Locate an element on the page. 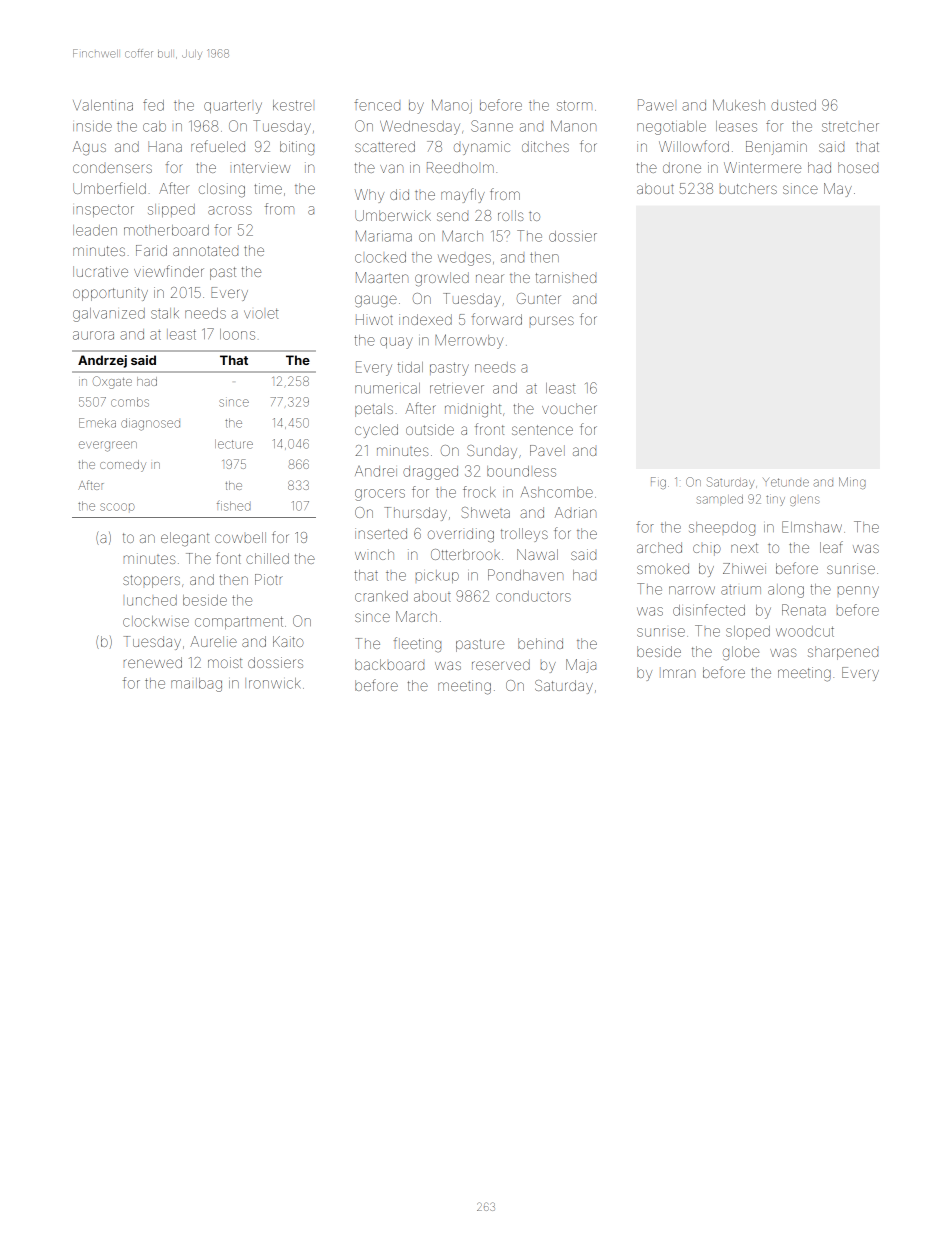 Image resolution: width=952 pixels, height=1233 pixels. butchers is located at coordinates (748, 188).
